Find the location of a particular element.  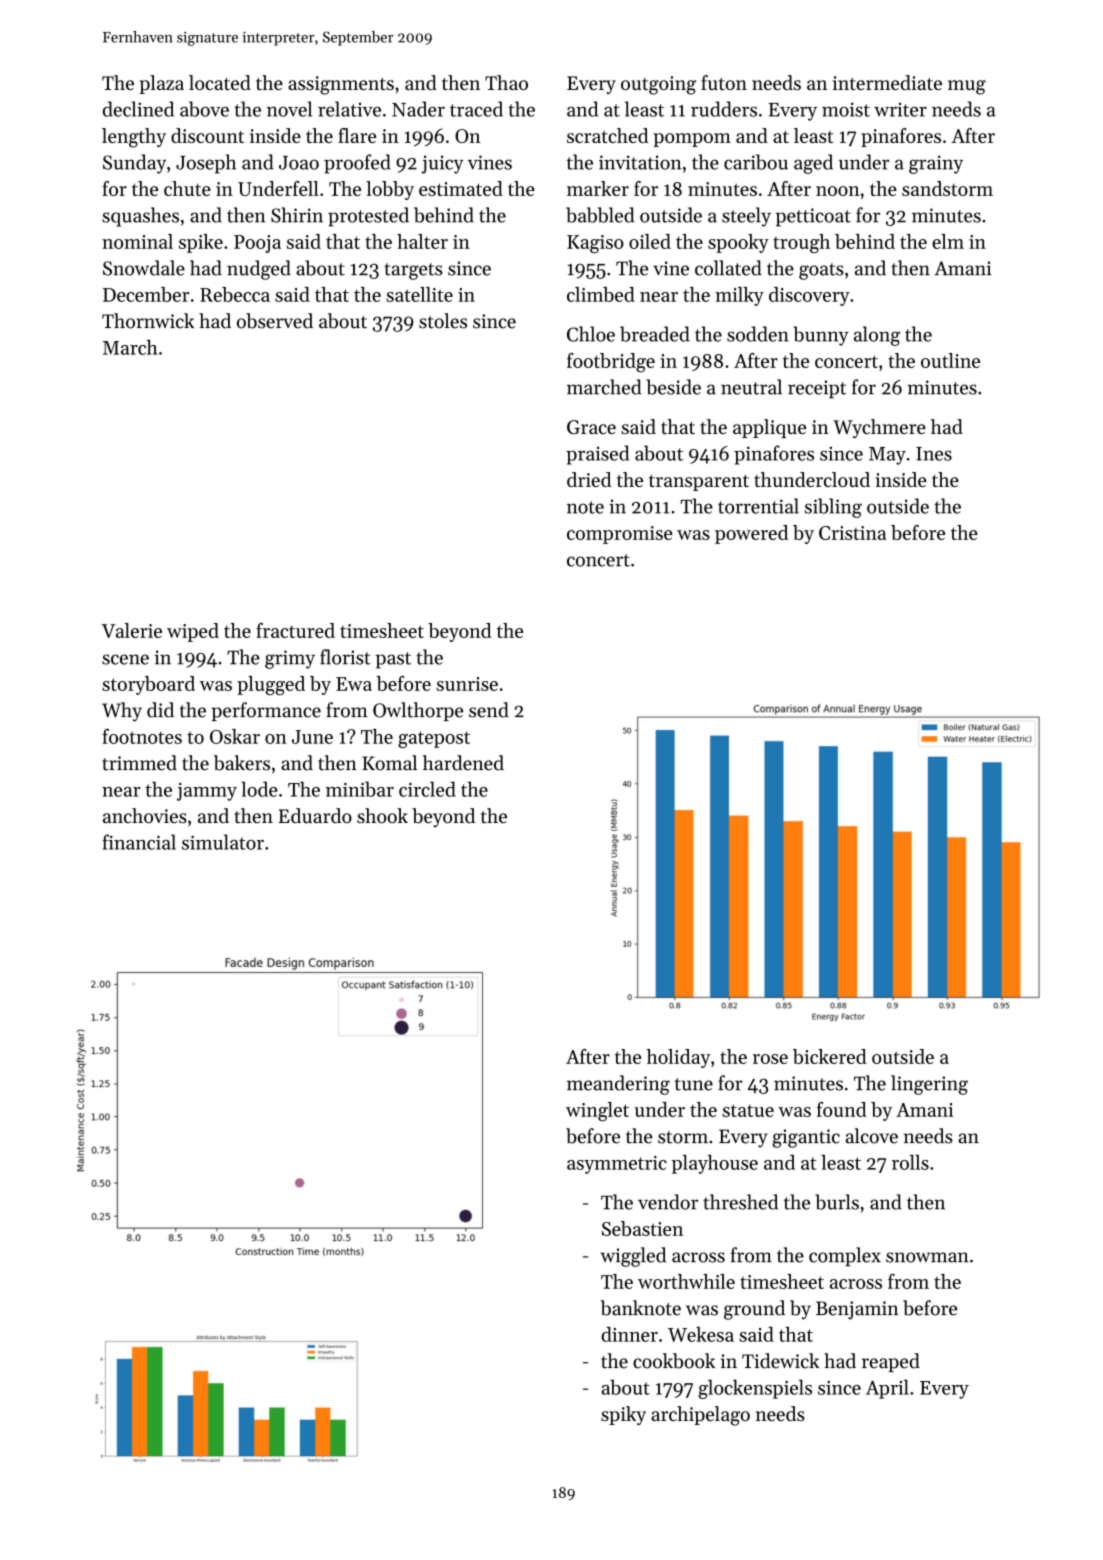

Sebastien is located at coordinates (642, 1228).
